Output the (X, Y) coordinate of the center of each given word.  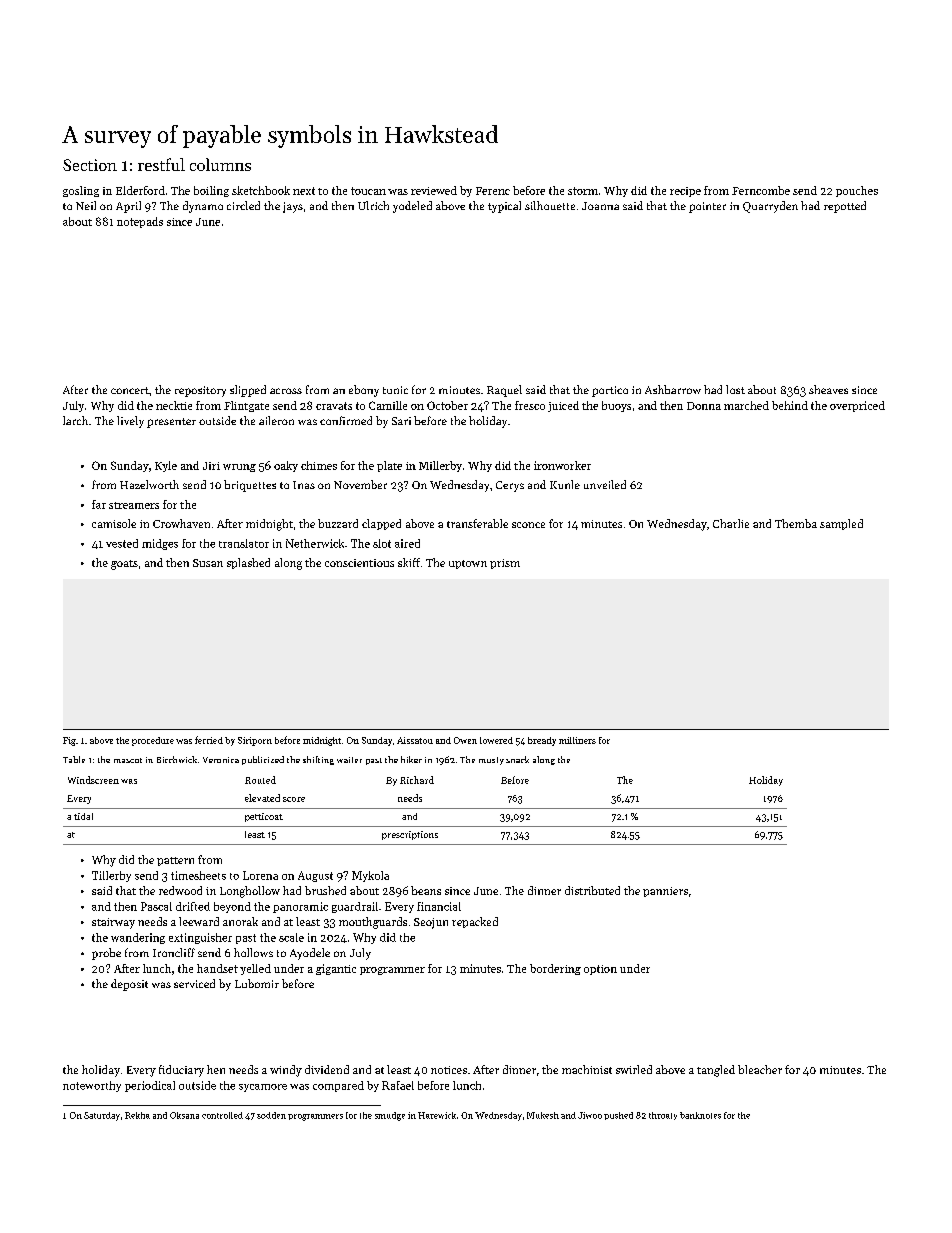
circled (243, 205)
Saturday (102, 1116)
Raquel (504, 391)
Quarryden (770, 207)
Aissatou (415, 740)
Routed (260, 780)
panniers (665, 892)
